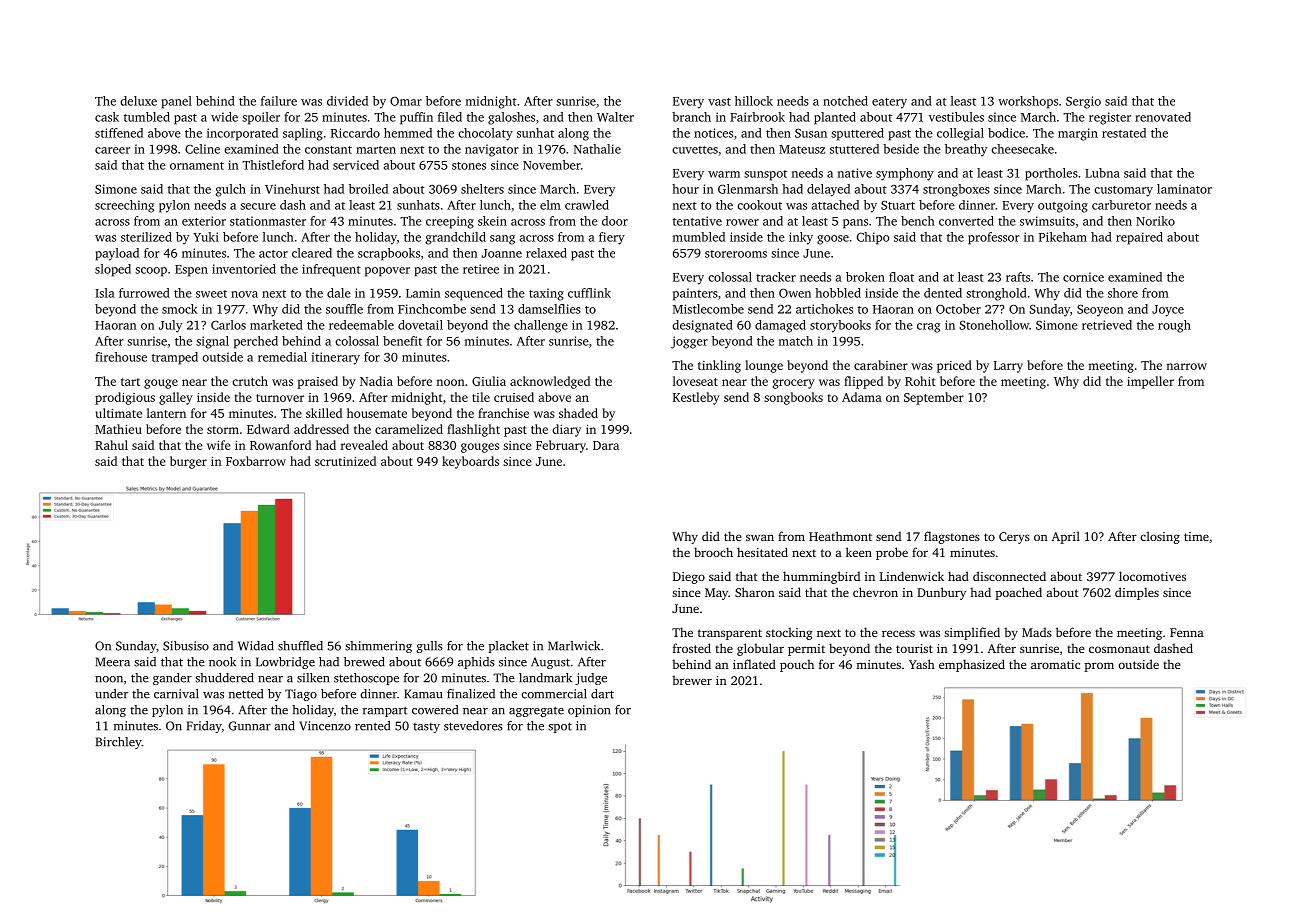  What do you see at coordinates (760, 537) in the document?
I see `swan` at bounding box center [760, 537].
